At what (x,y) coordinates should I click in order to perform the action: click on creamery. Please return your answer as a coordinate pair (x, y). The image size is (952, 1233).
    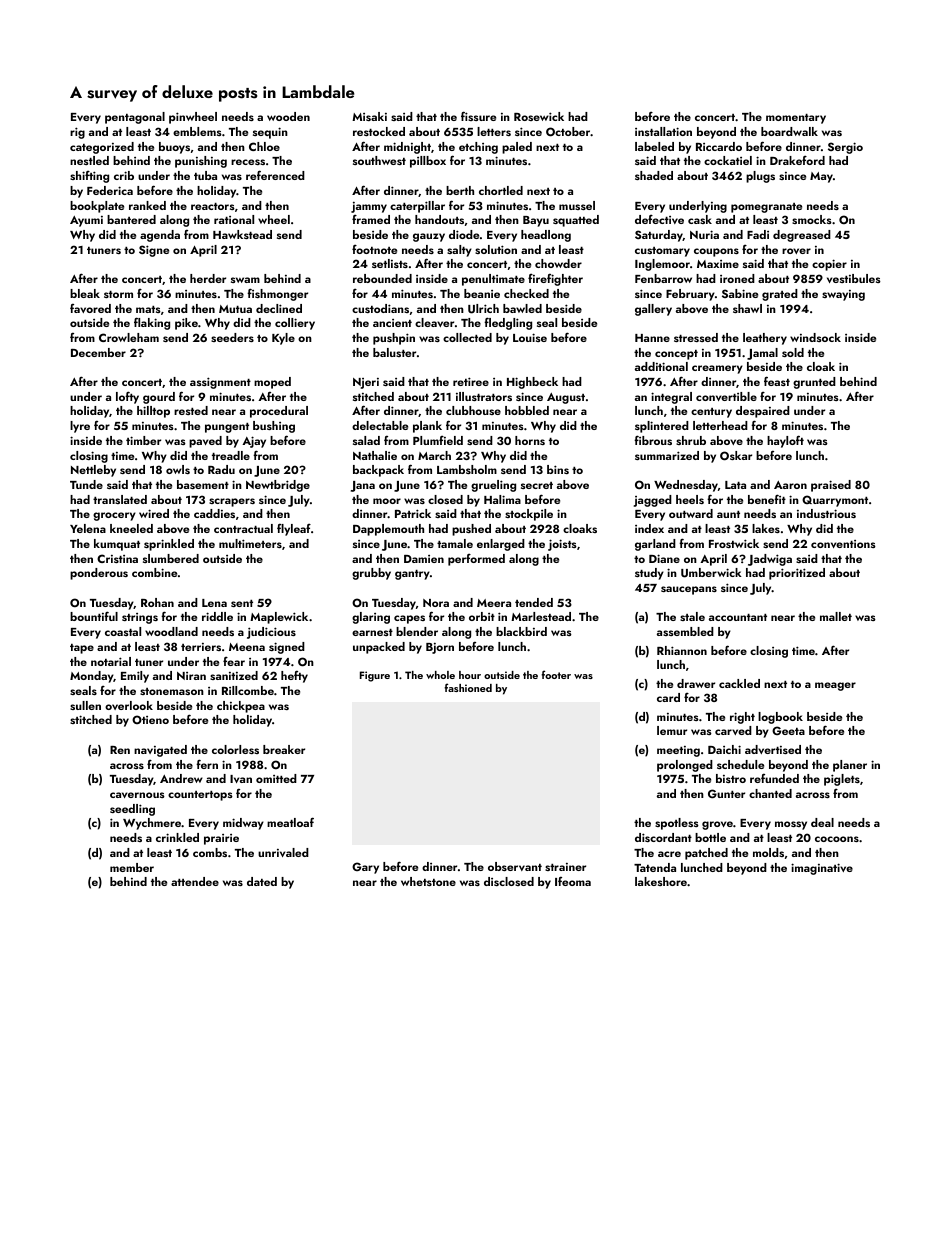
    Looking at the image, I should click on (717, 369).
